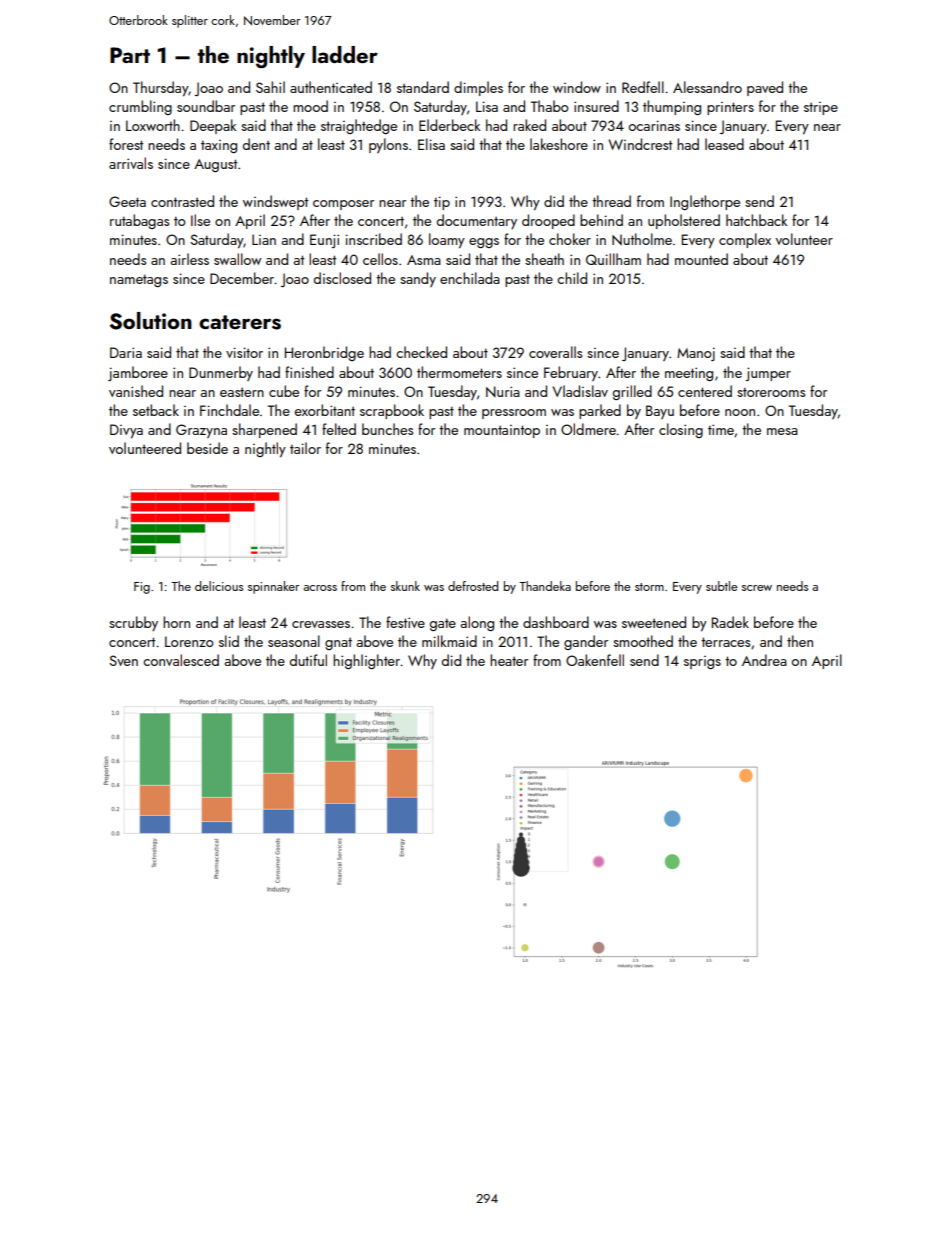 This screenshot has width=952, height=1233. I want to click on disclosed, so click(342, 278).
